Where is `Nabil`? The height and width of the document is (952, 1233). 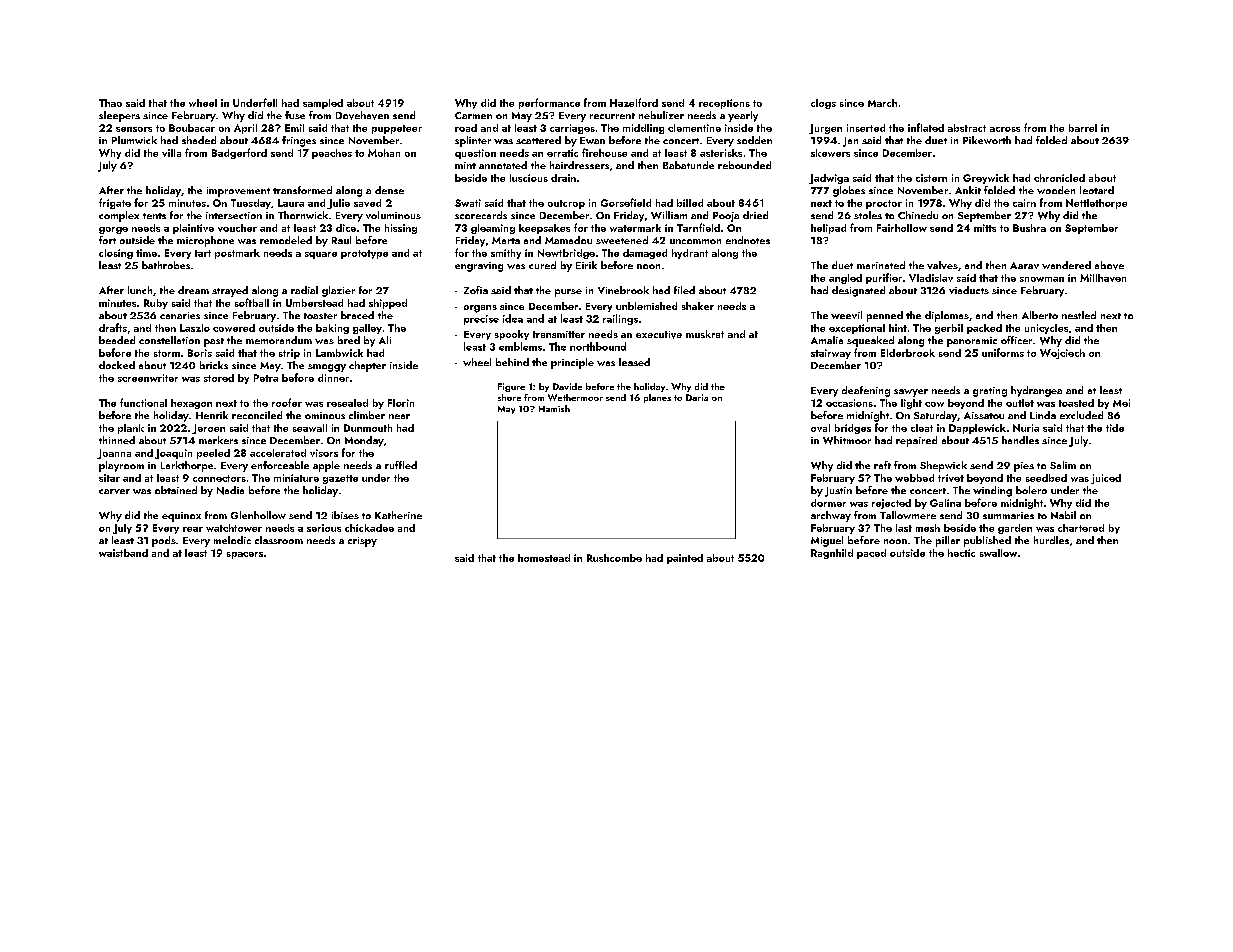
Nabil is located at coordinates (1063, 515).
